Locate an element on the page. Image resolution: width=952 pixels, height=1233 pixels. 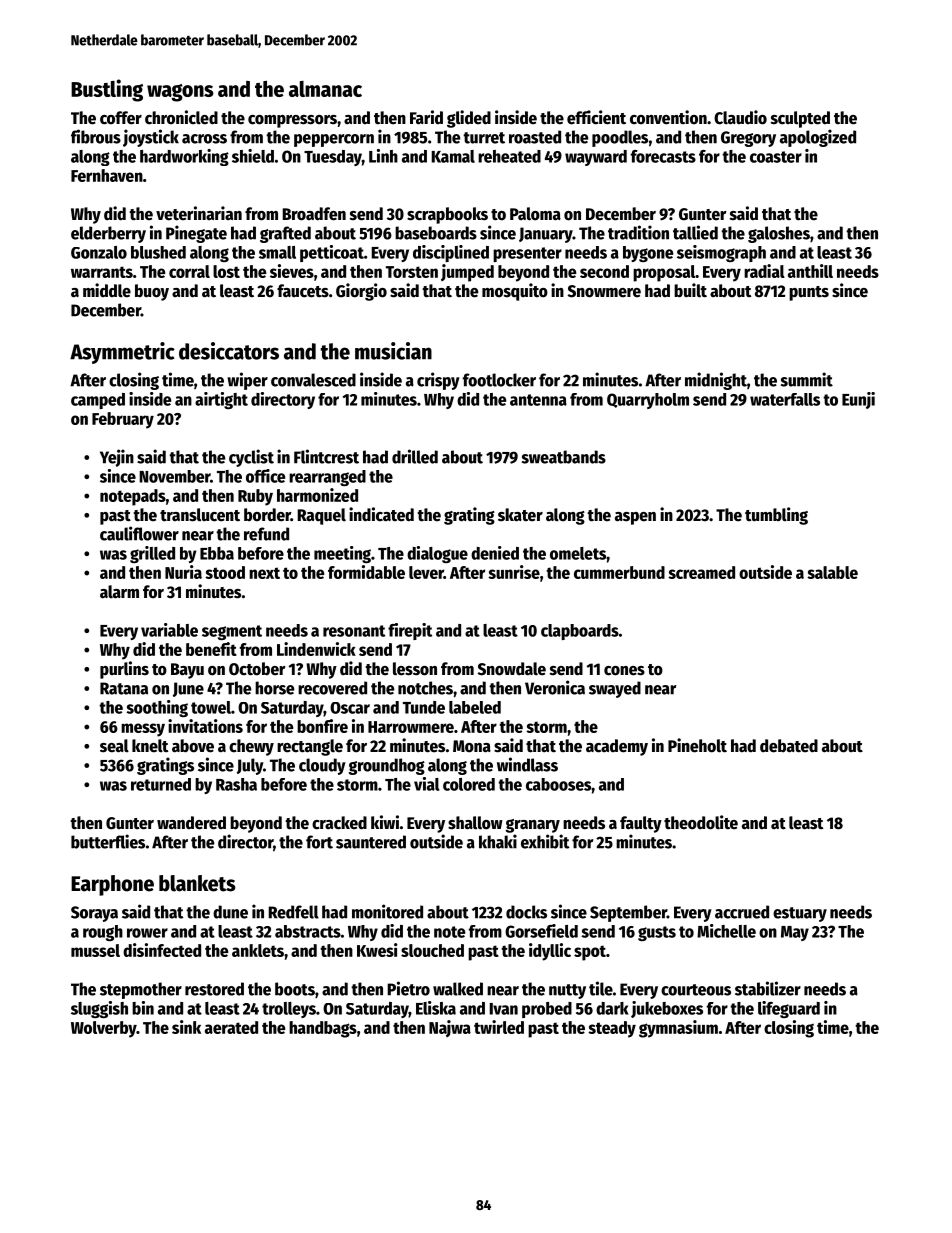
estuary is located at coordinates (800, 914).
